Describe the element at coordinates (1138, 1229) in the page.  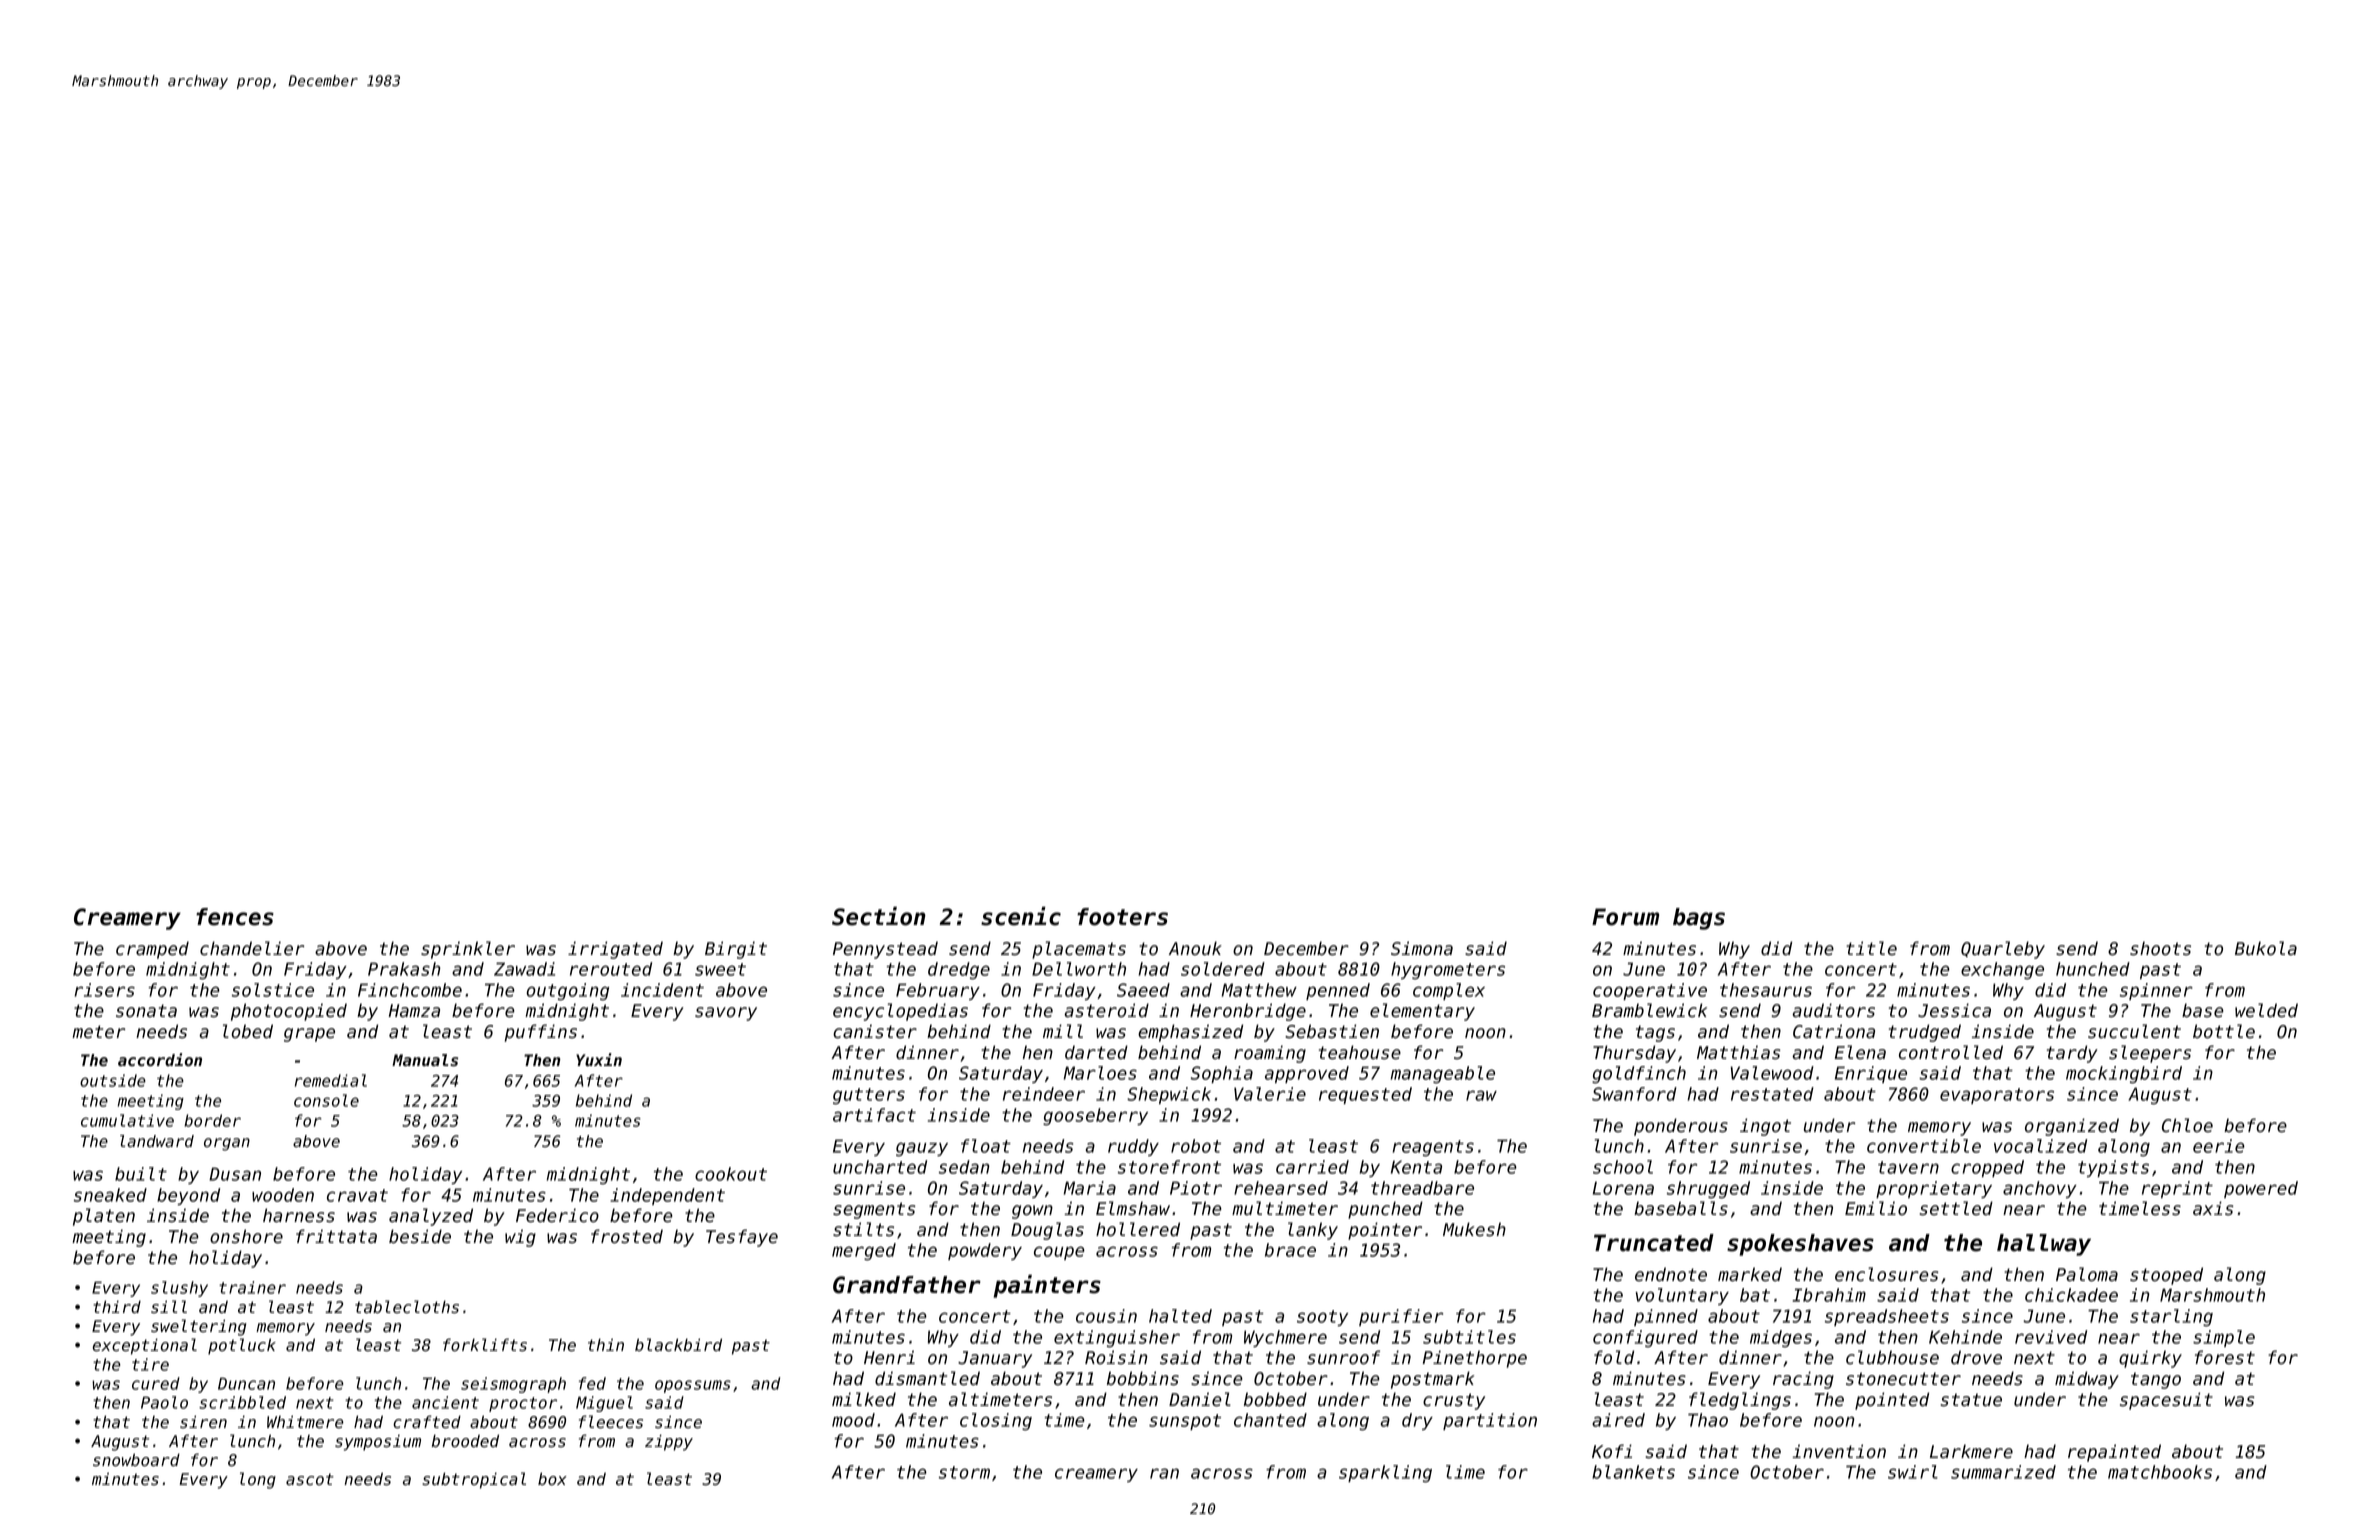
I see `hollered` at that location.
